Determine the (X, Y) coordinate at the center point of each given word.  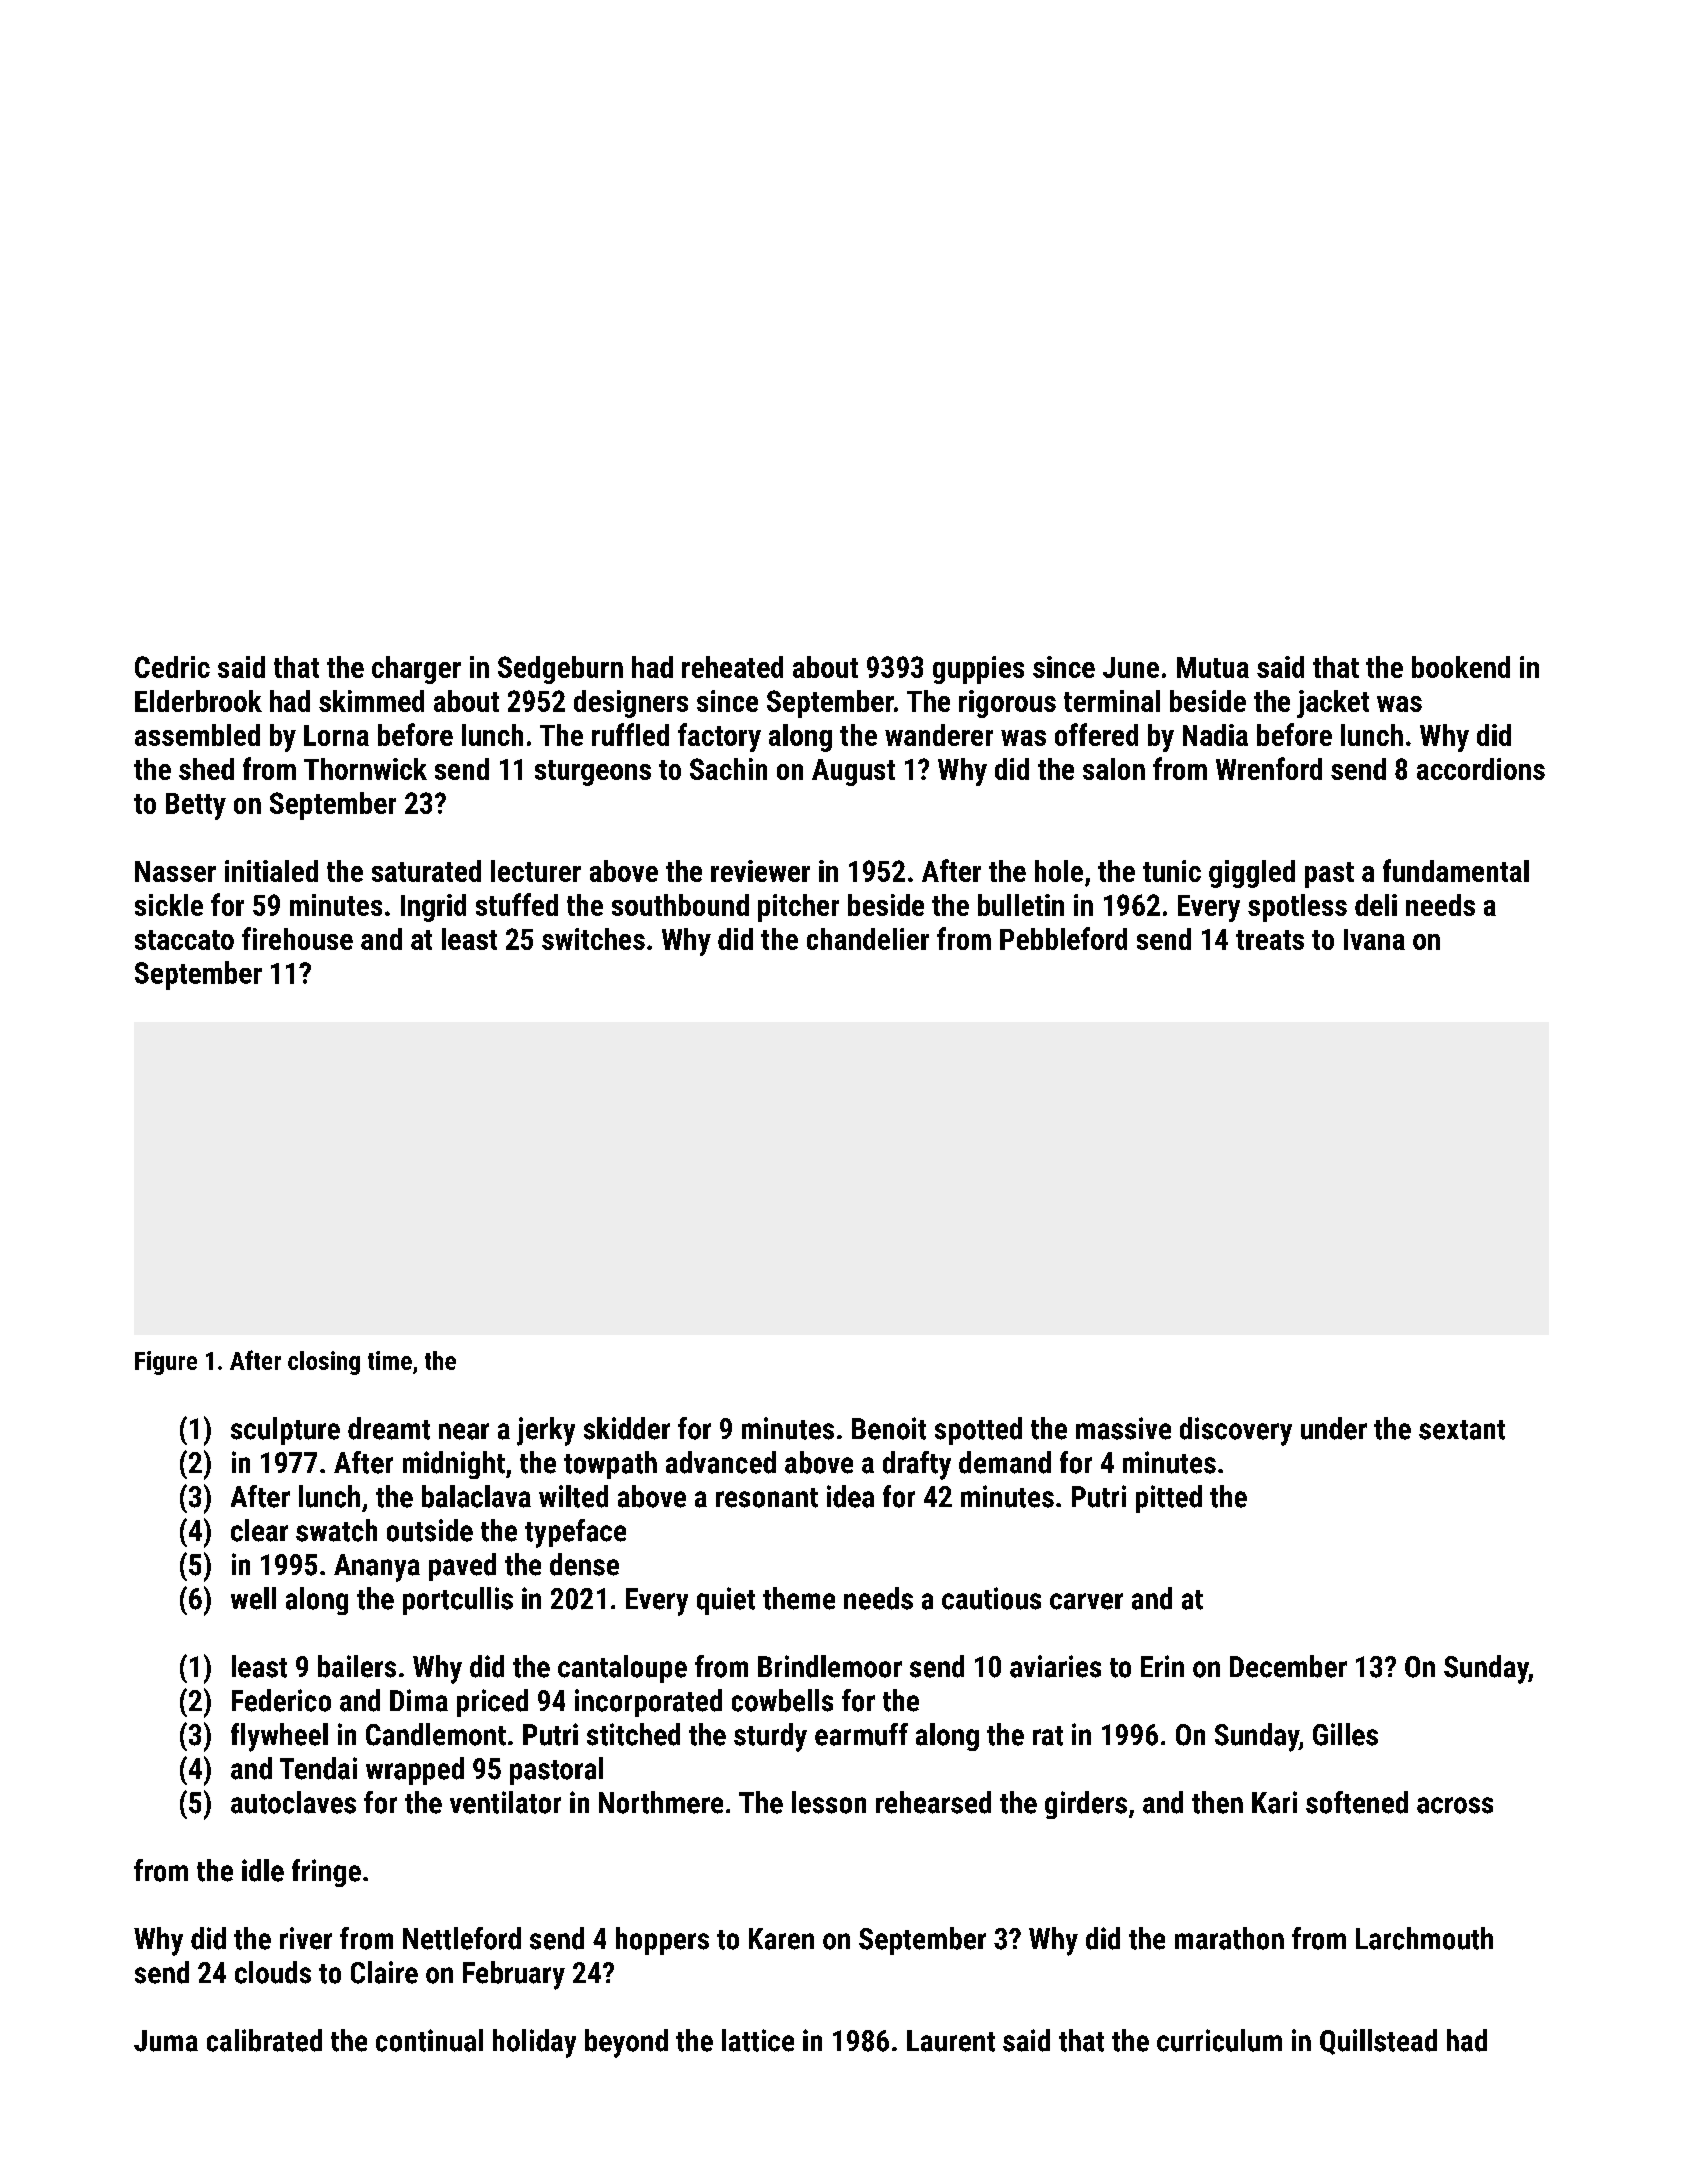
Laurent (951, 2041)
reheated (732, 667)
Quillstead (1378, 2042)
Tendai (318, 1768)
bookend (1461, 667)
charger (416, 670)
